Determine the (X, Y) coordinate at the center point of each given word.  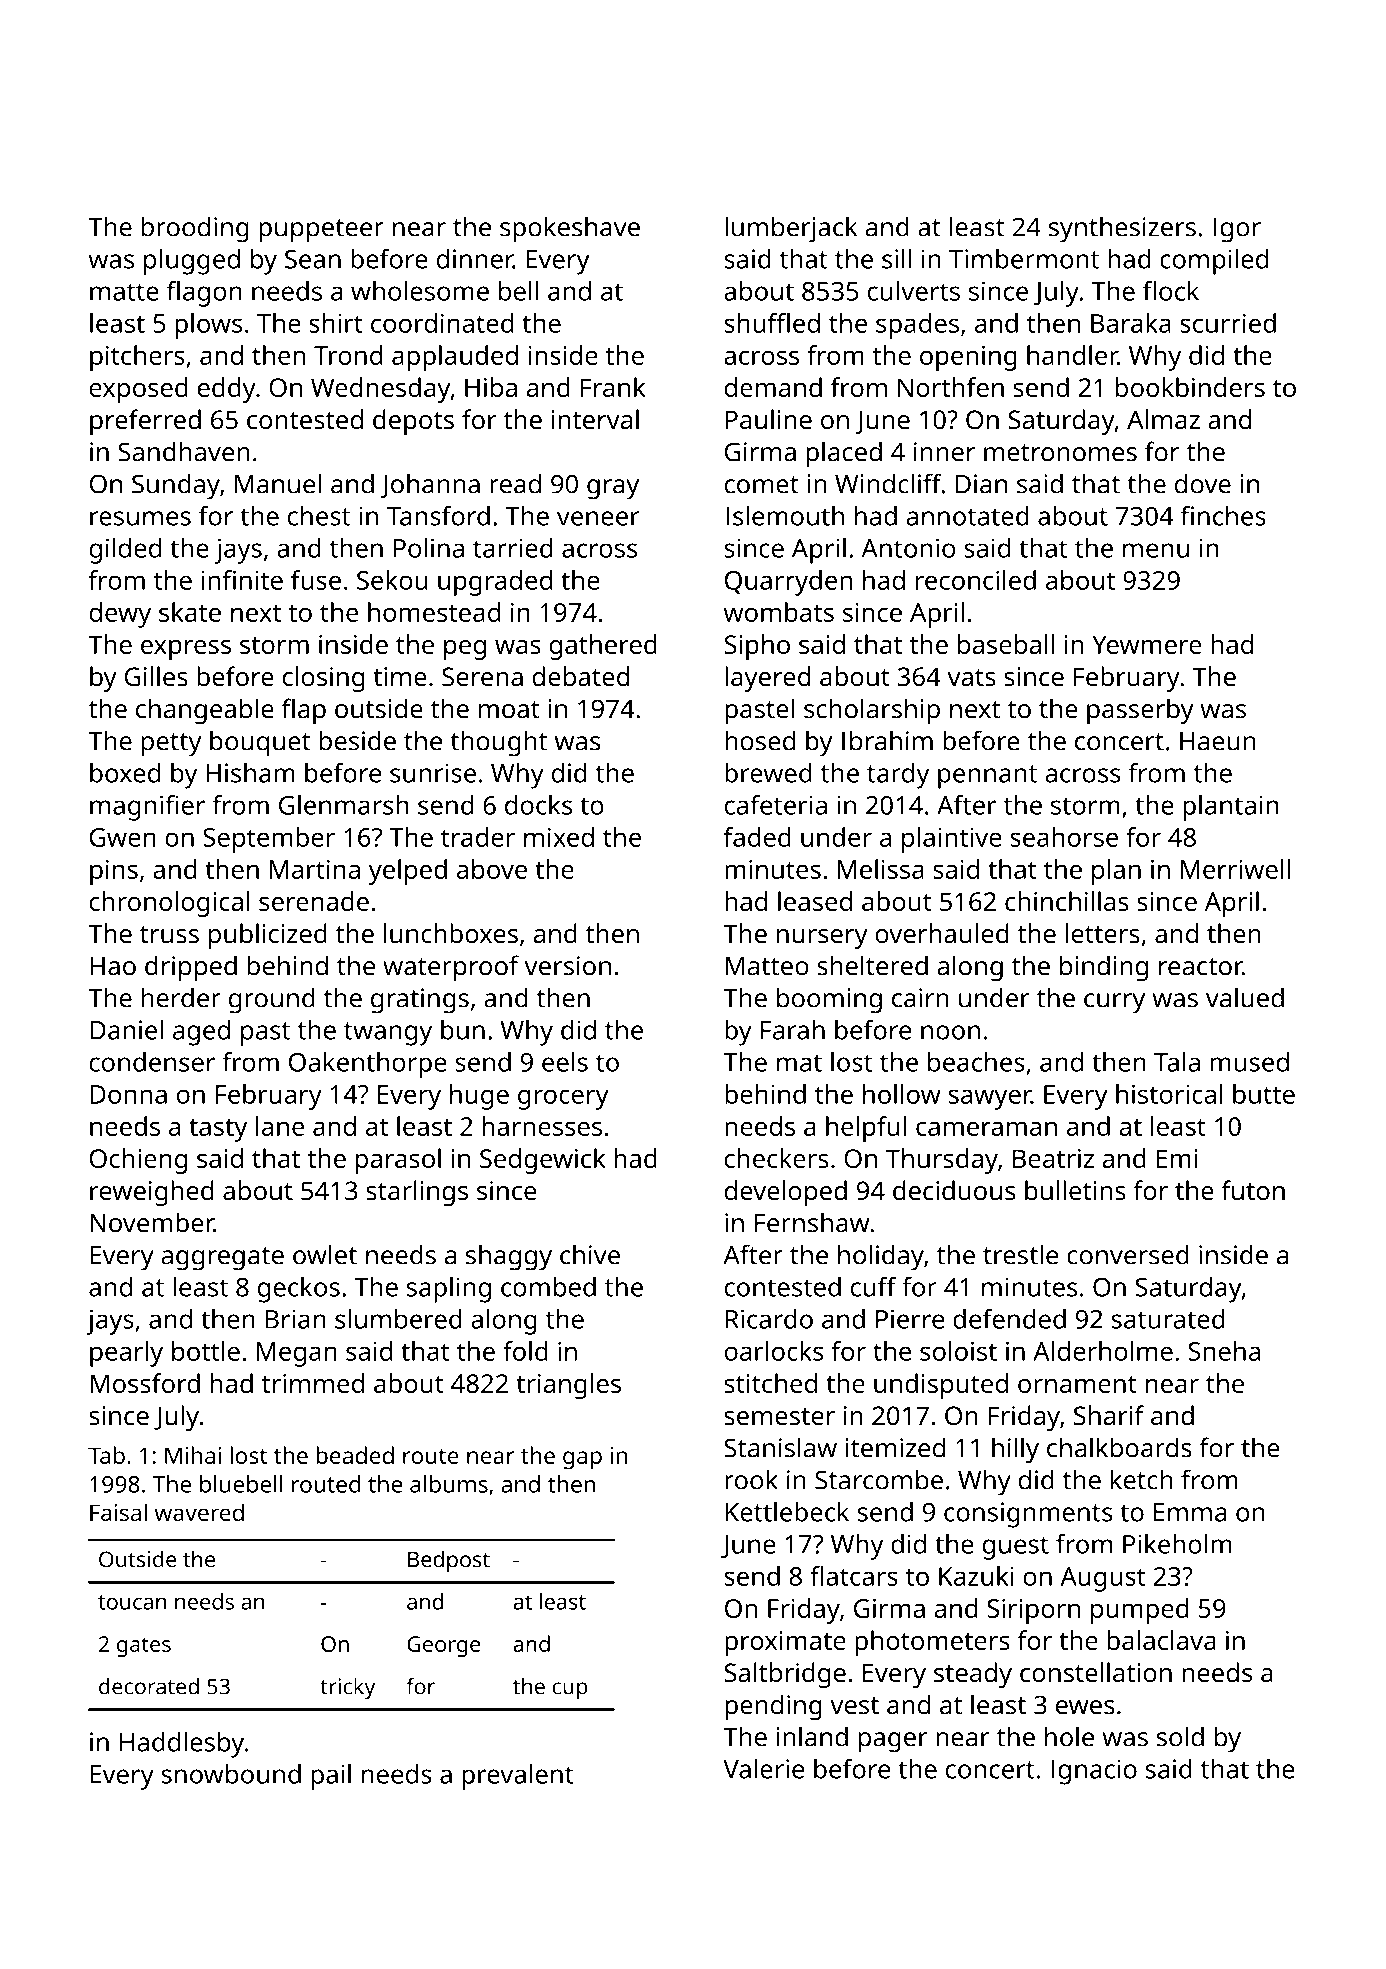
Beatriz (1053, 1158)
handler (1072, 355)
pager (893, 1742)
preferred (145, 422)
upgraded (495, 583)
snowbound (231, 1774)
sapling (449, 1290)
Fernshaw (812, 1222)
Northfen (951, 387)
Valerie (763, 1769)
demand (773, 387)
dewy (120, 615)
